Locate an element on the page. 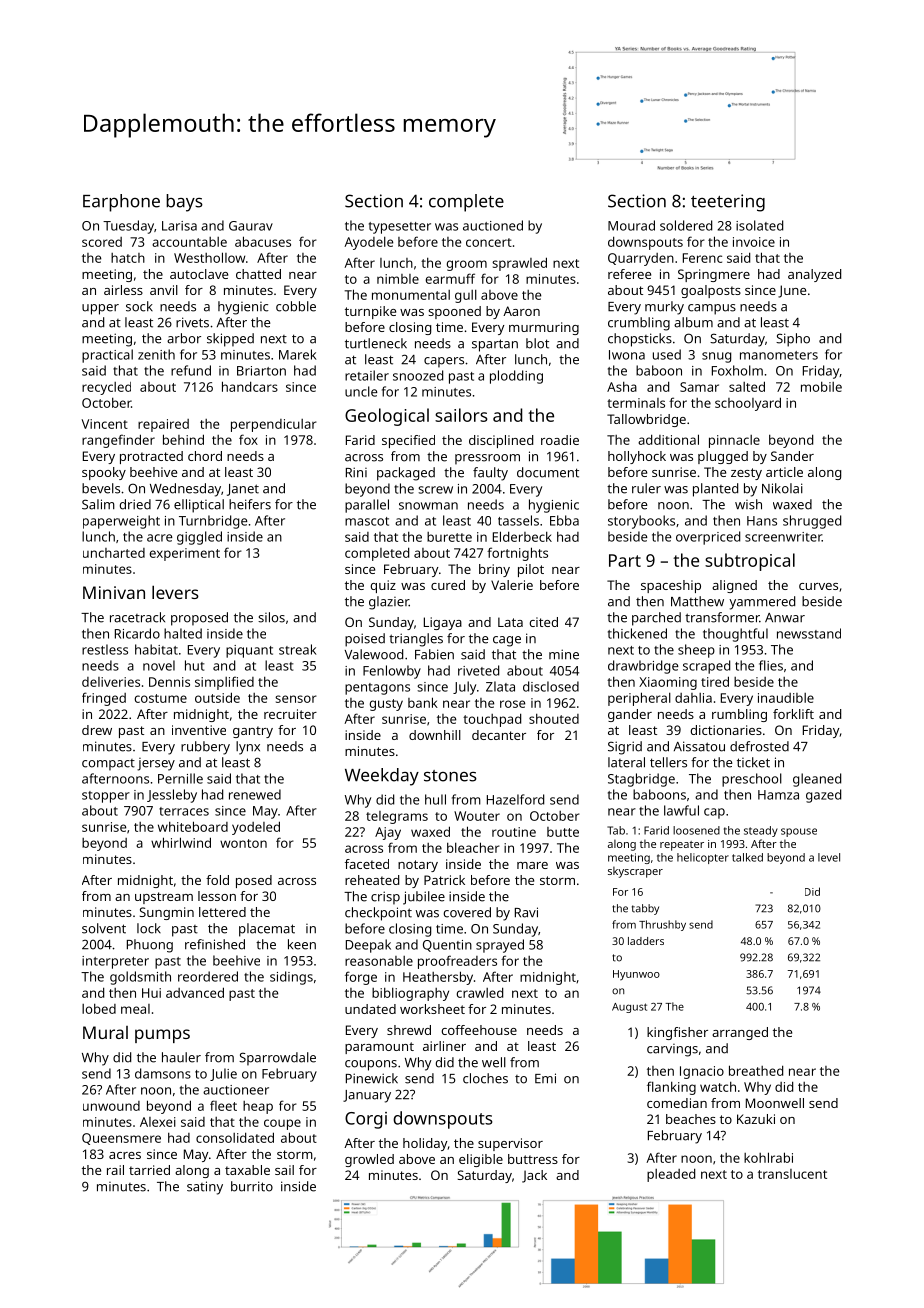 The width and height of the document is (924, 1308). crawled is located at coordinates (479, 992).
